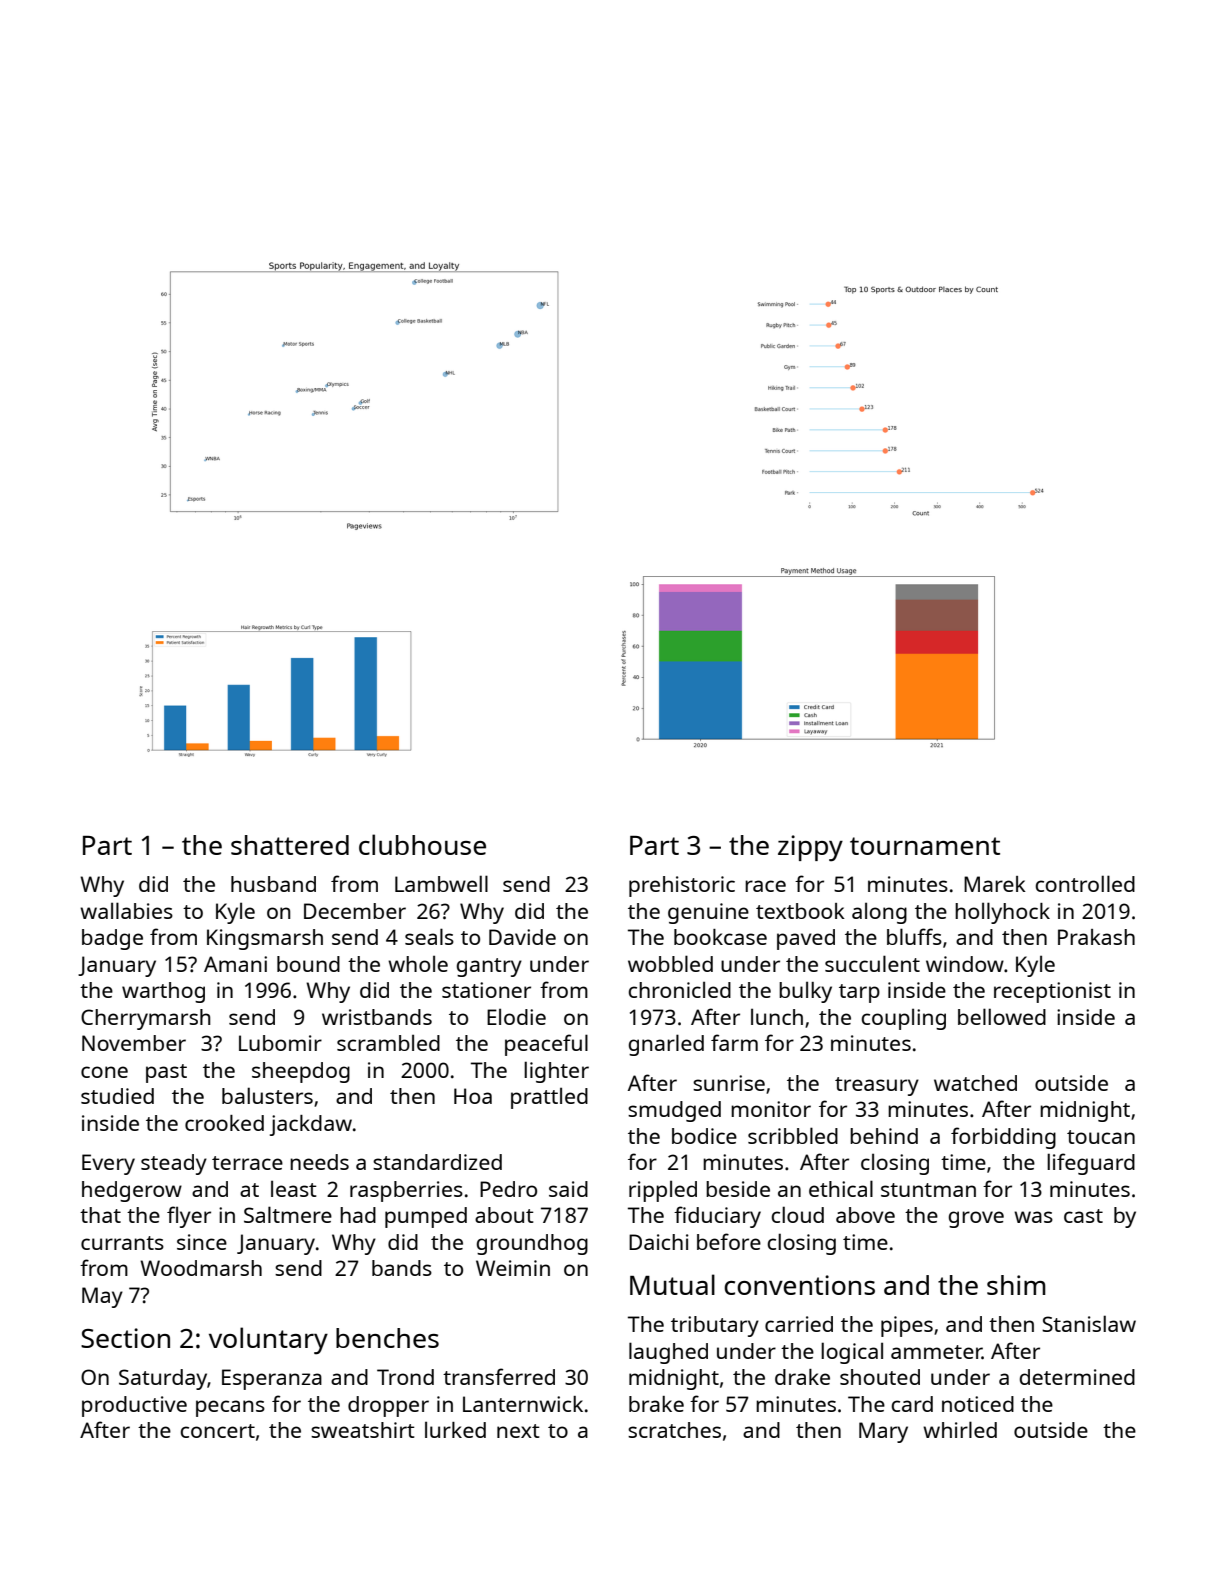 Image resolution: width=1217 pixels, height=1575 pixels. I want to click on coupling, so click(903, 1019).
